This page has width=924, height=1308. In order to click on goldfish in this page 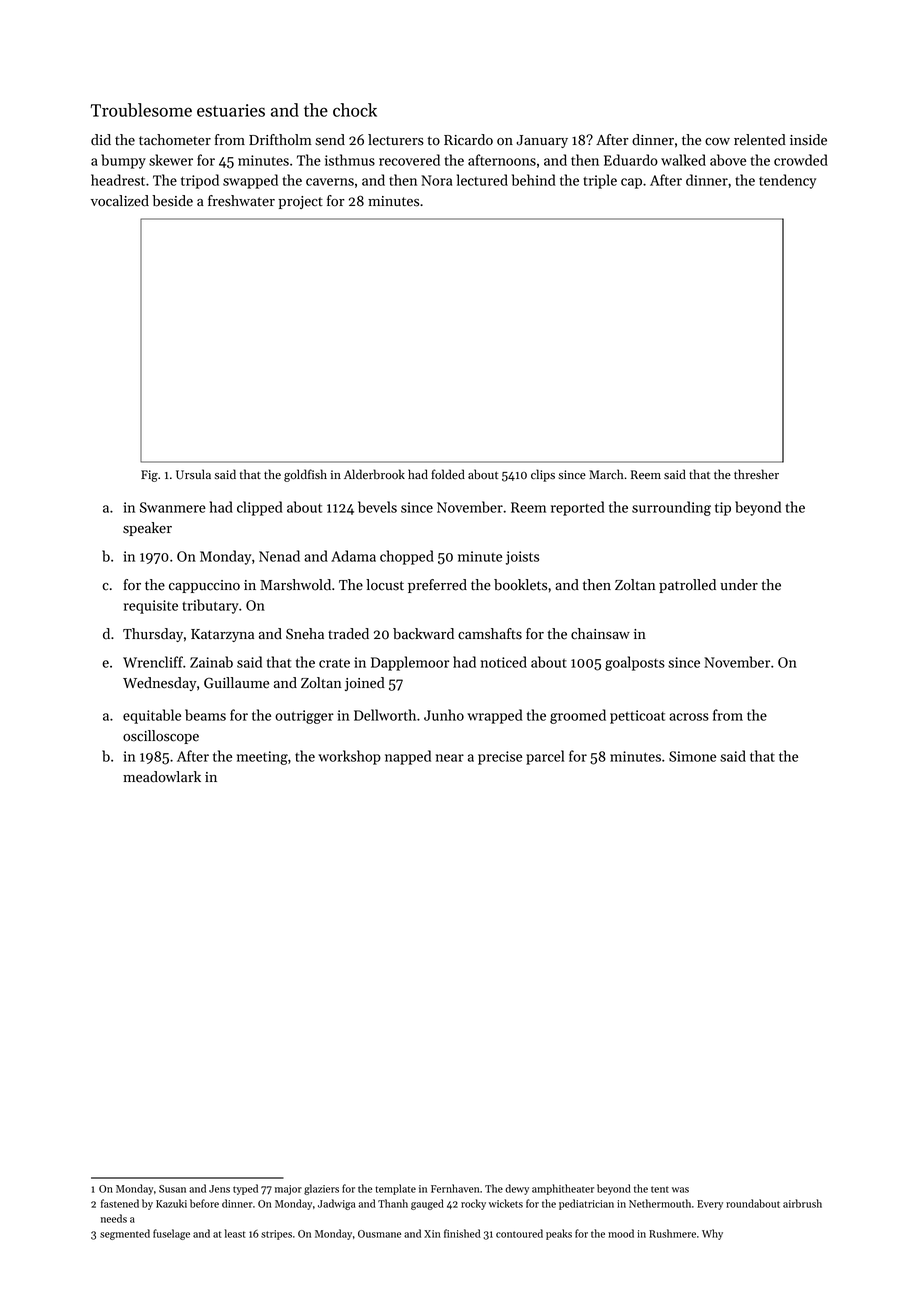, I will do `click(305, 475)`.
